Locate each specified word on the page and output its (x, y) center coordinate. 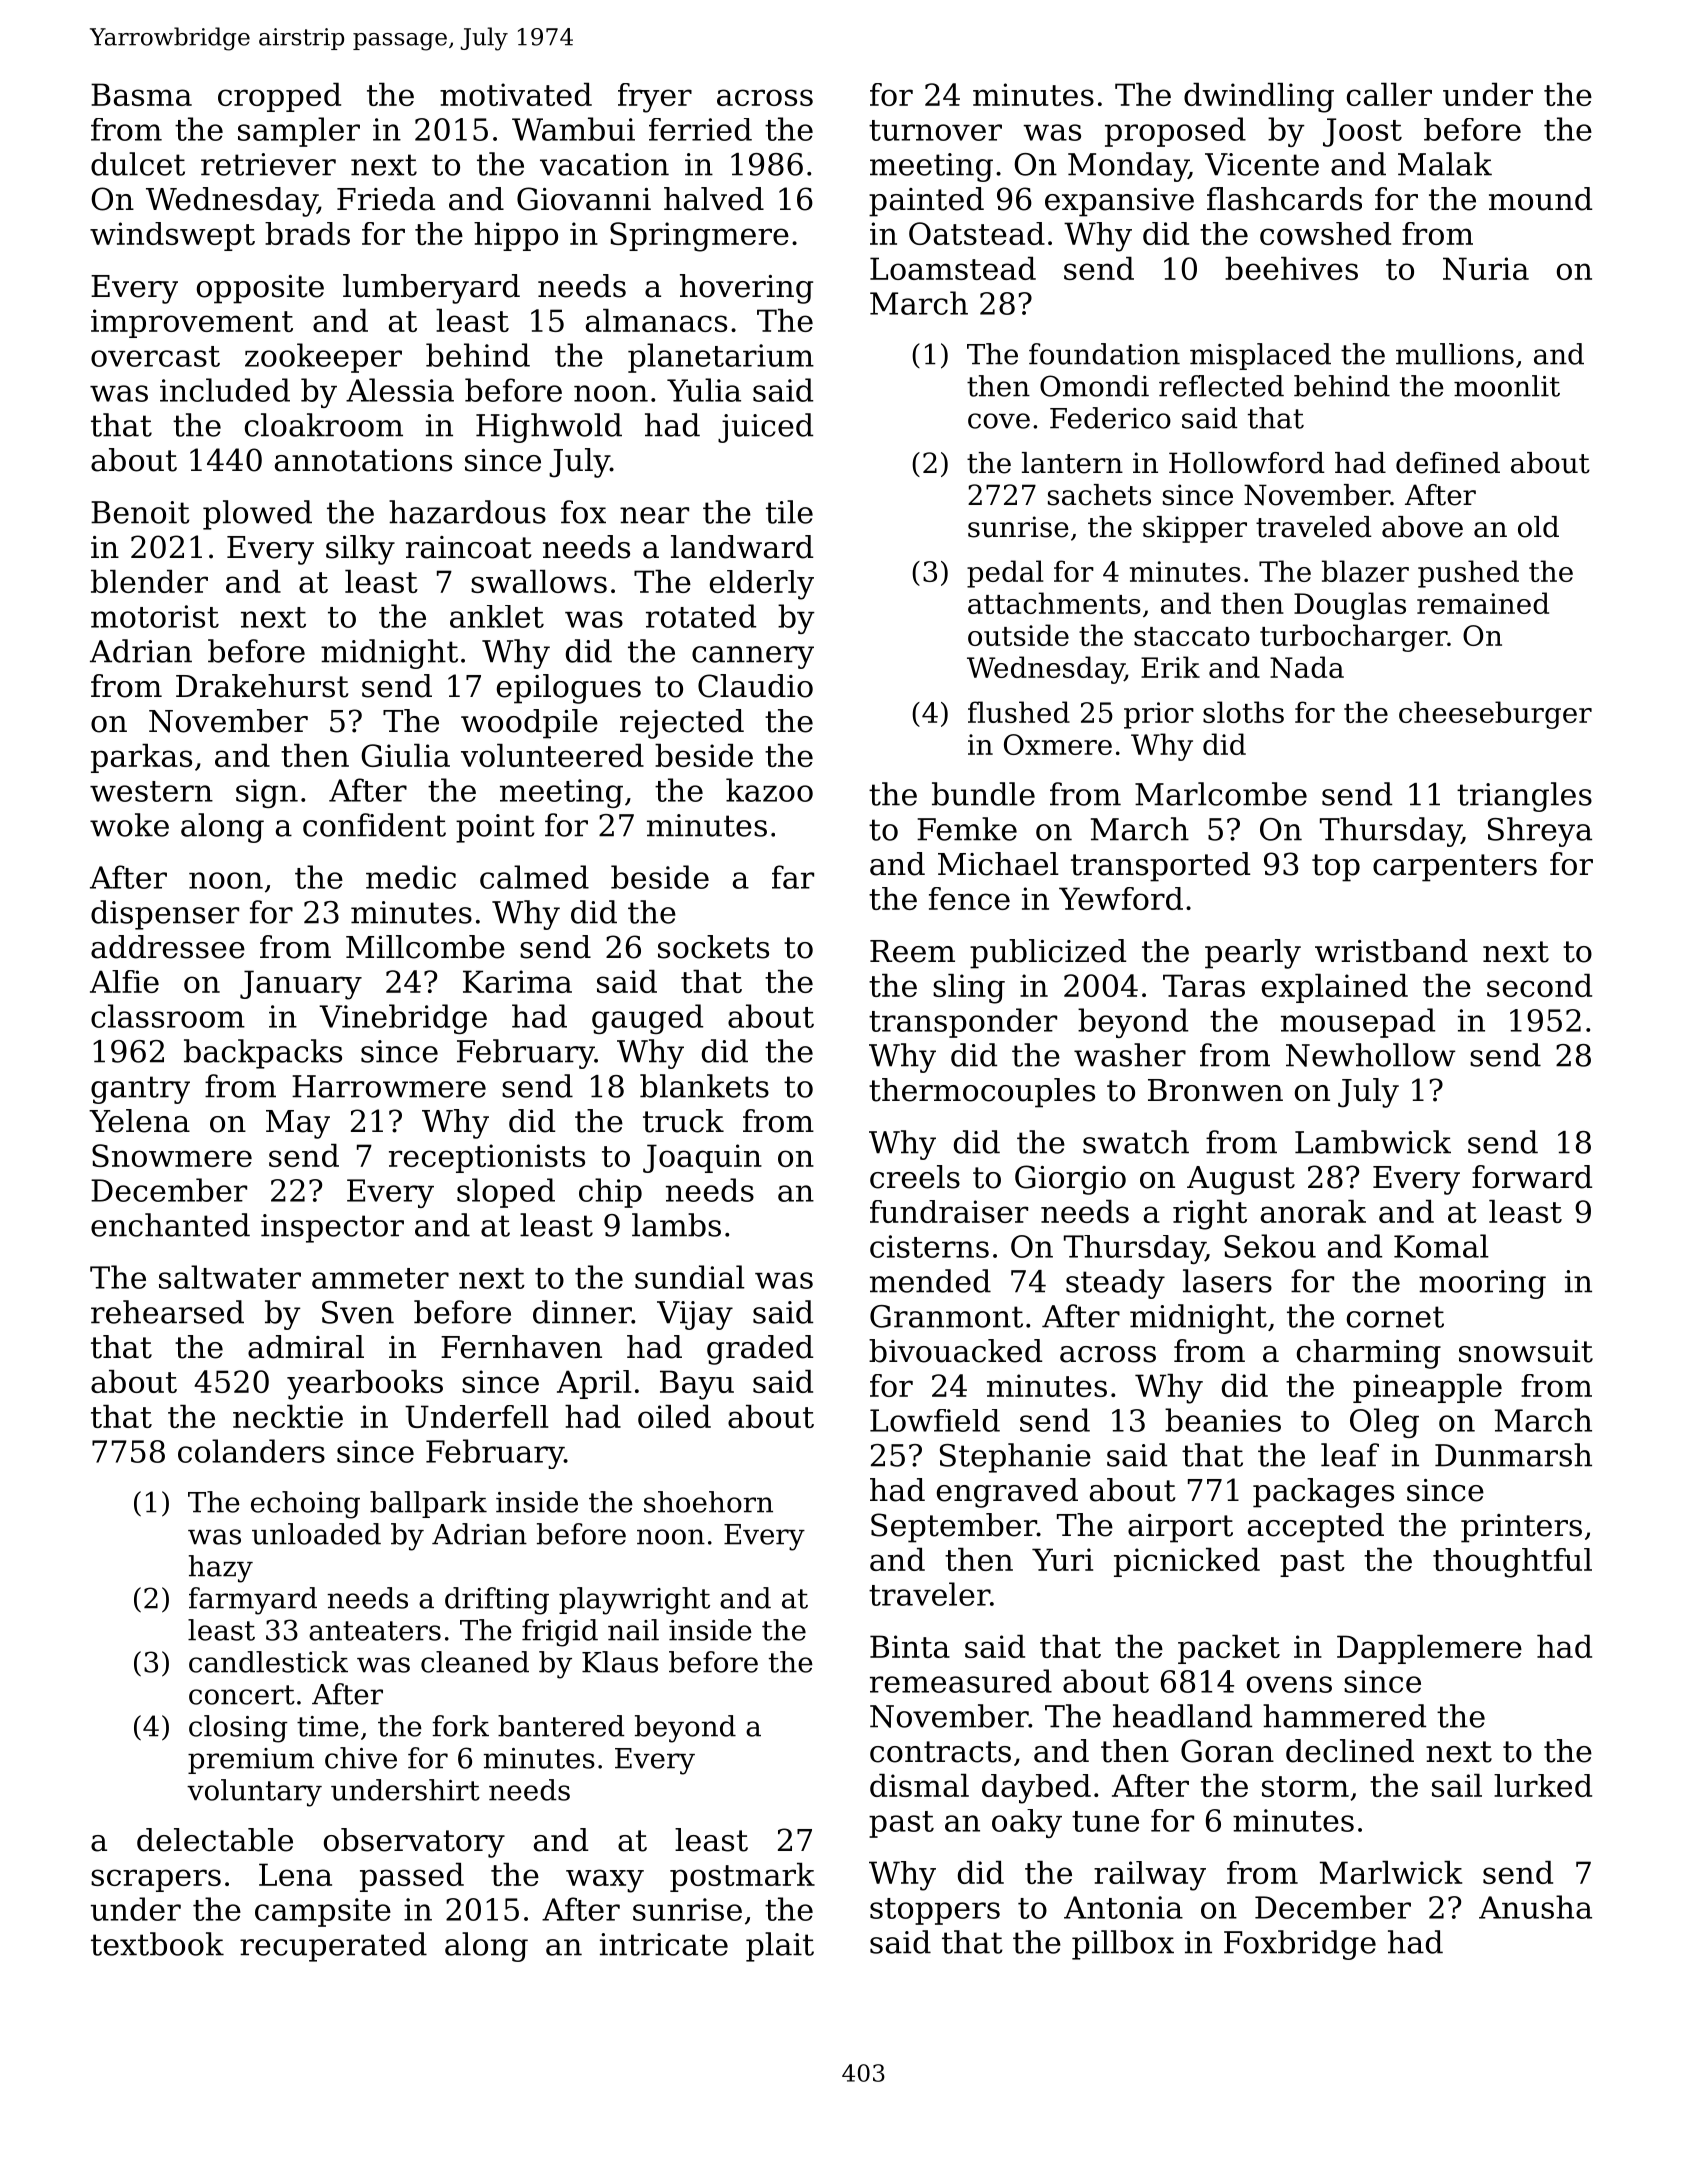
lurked (1543, 1785)
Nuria (1486, 268)
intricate (664, 1944)
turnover (935, 130)
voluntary (254, 1793)
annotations (363, 460)
